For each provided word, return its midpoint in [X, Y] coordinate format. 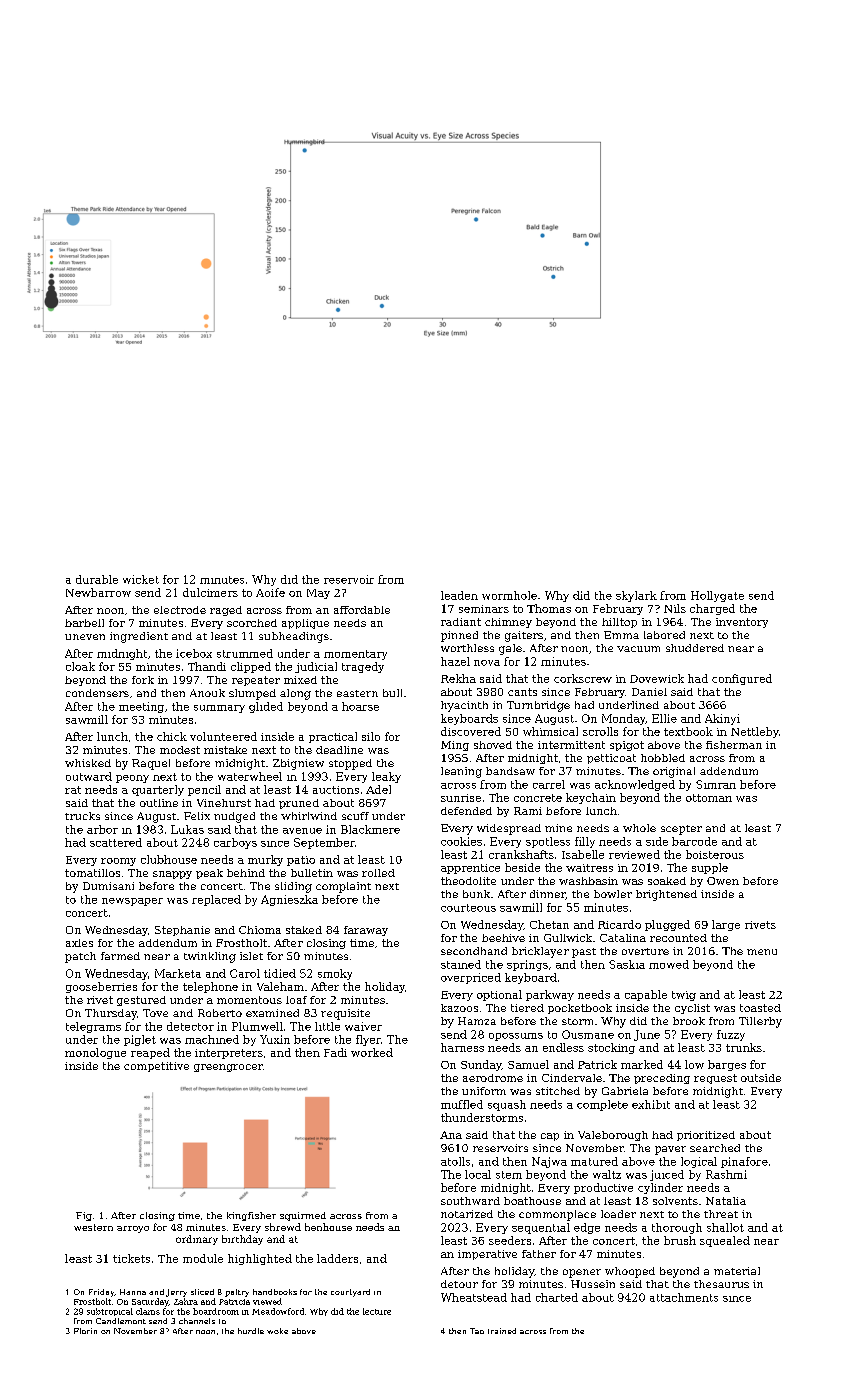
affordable [362, 610]
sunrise [461, 798]
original [674, 772]
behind [246, 873]
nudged [234, 817]
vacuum [638, 649]
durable [97, 579]
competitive [156, 1067]
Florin [85, 1331]
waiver [363, 1026]
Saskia [627, 964]
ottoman [709, 798]
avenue [302, 831]
